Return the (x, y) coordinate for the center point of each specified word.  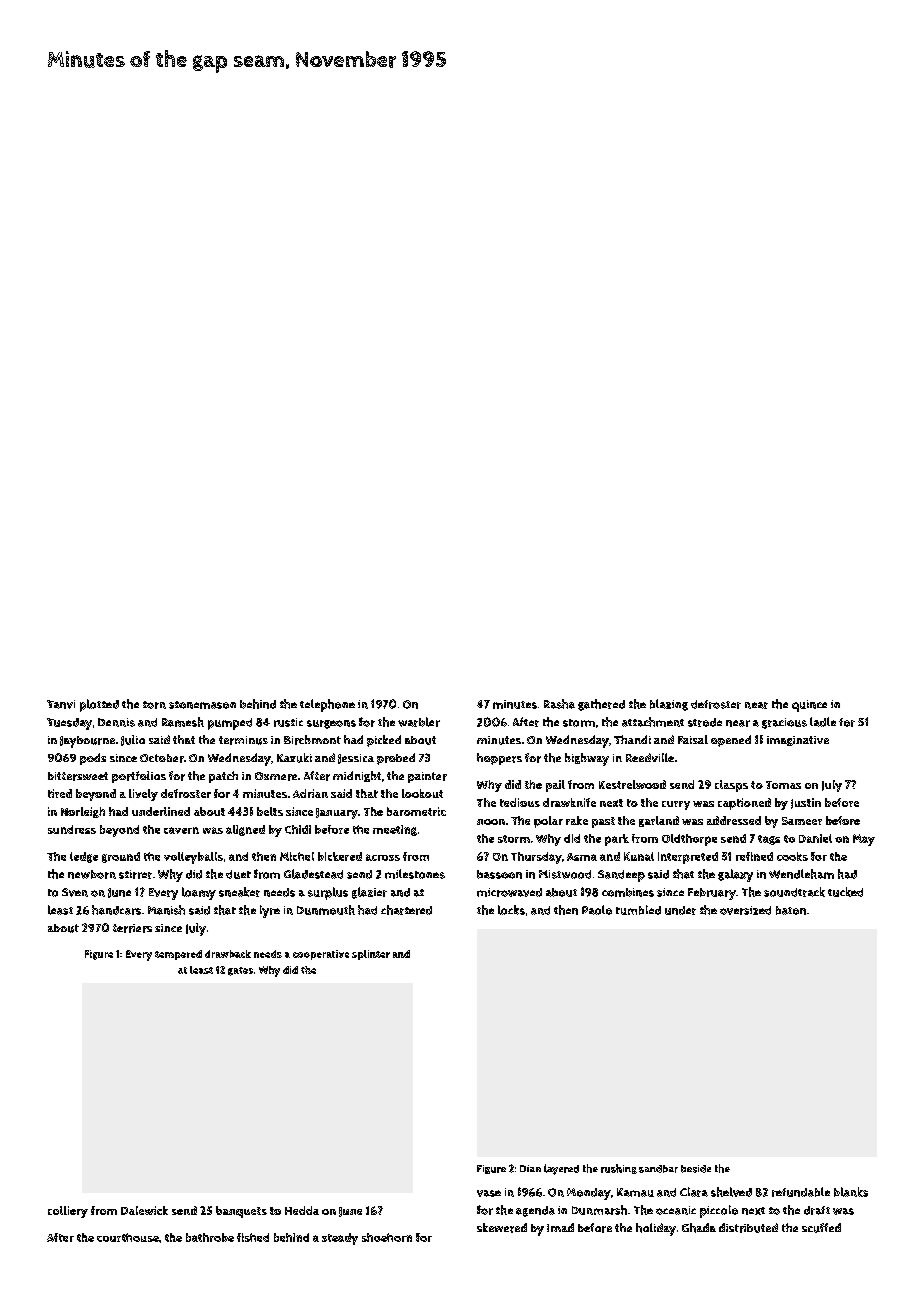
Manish (166, 910)
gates (240, 971)
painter (427, 777)
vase (489, 1193)
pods (93, 759)
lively (143, 795)
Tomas (783, 785)
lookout (422, 793)
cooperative (321, 955)
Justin (806, 803)
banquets (241, 1212)
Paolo (597, 910)
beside (696, 1169)
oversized (745, 910)
